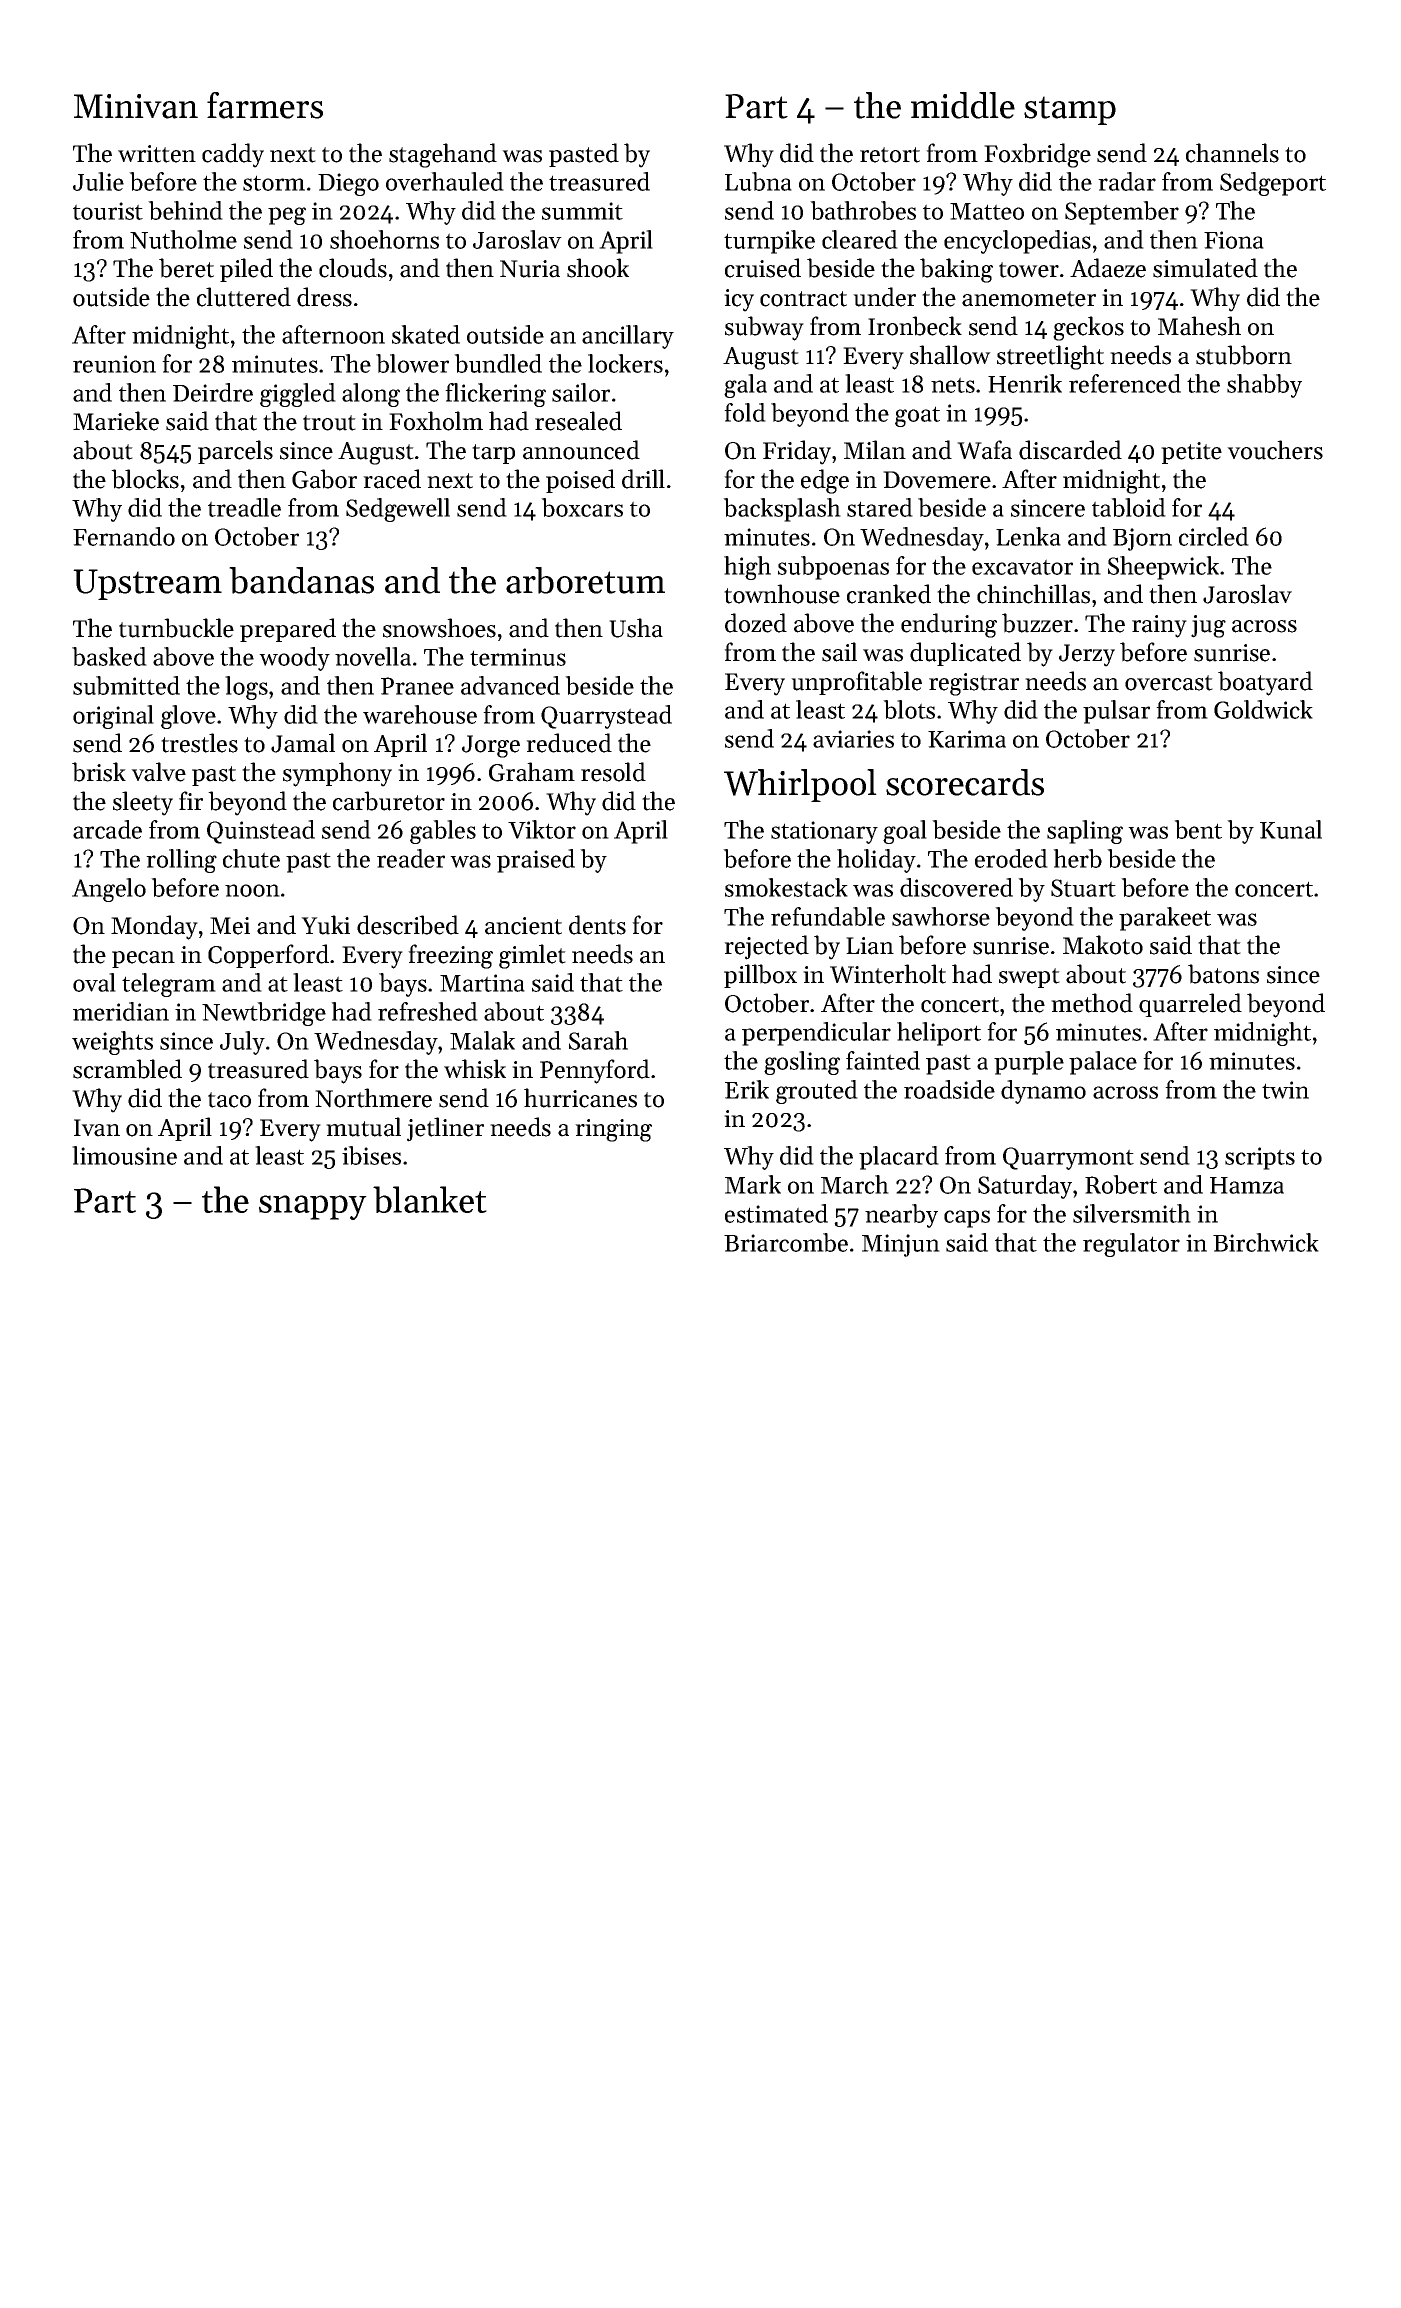 Image resolution: width=1401 pixels, height=2308 pixels. I want to click on vouchers, so click(1275, 450).
